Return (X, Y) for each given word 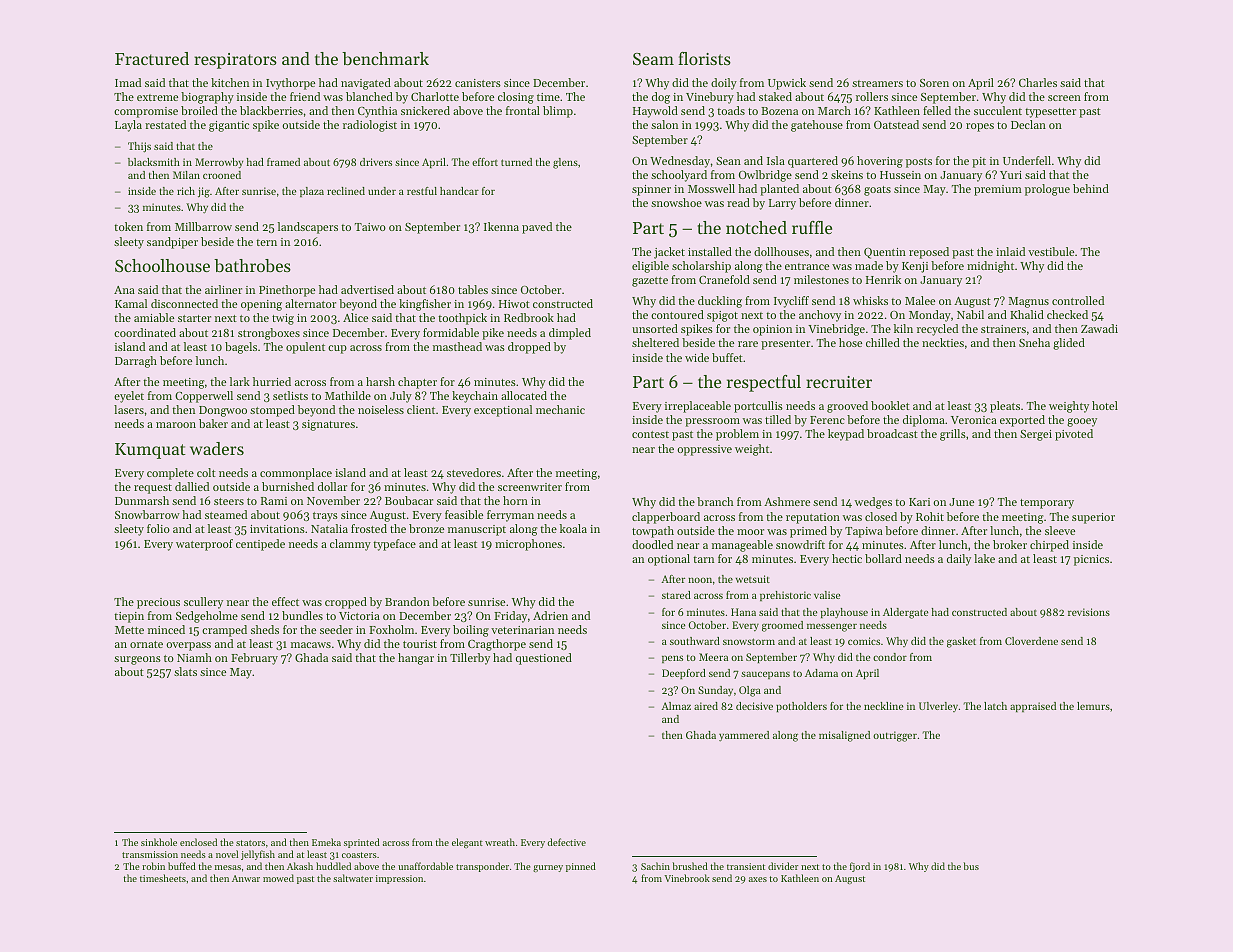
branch (715, 501)
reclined (346, 191)
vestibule (1051, 251)
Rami (274, 501)
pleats (1005, 407)
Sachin (655, 866)
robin (153, 866)
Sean (728, 161)
